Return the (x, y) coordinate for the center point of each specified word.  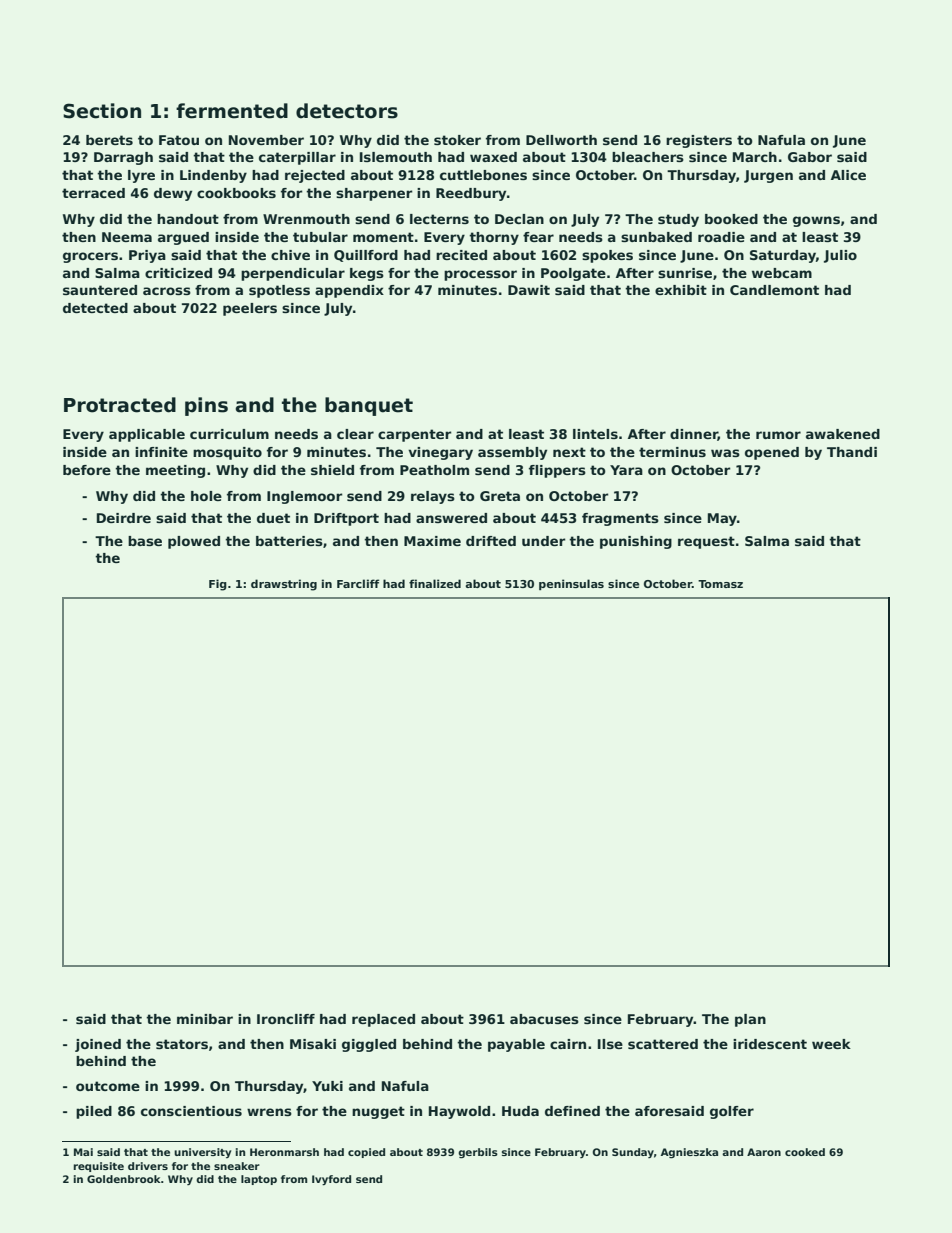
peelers (250, 309)
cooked (805, 1152)
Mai (83, 1152)
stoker (457, 140)
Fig (218, 585)
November (266, 140)
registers (699, 141)
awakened (843, 434)
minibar (205, 1019)
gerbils (478, 1153)
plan (750, 1020)
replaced (383, 1020)
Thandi (852, 452)
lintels (595, 434)
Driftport (346, 519)
